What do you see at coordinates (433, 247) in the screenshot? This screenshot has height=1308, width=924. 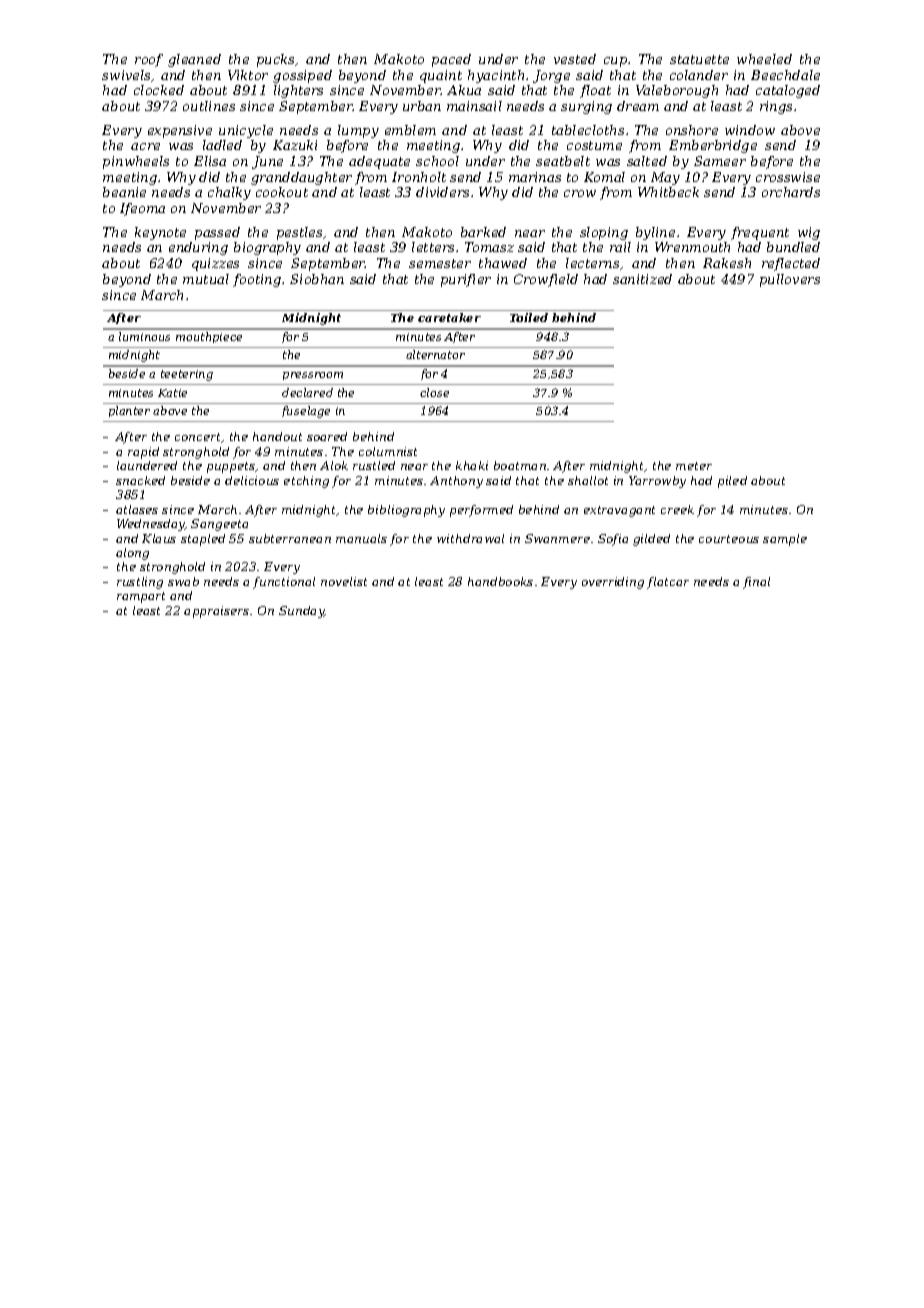 I see `letters` at bounding box center [433, 247].
